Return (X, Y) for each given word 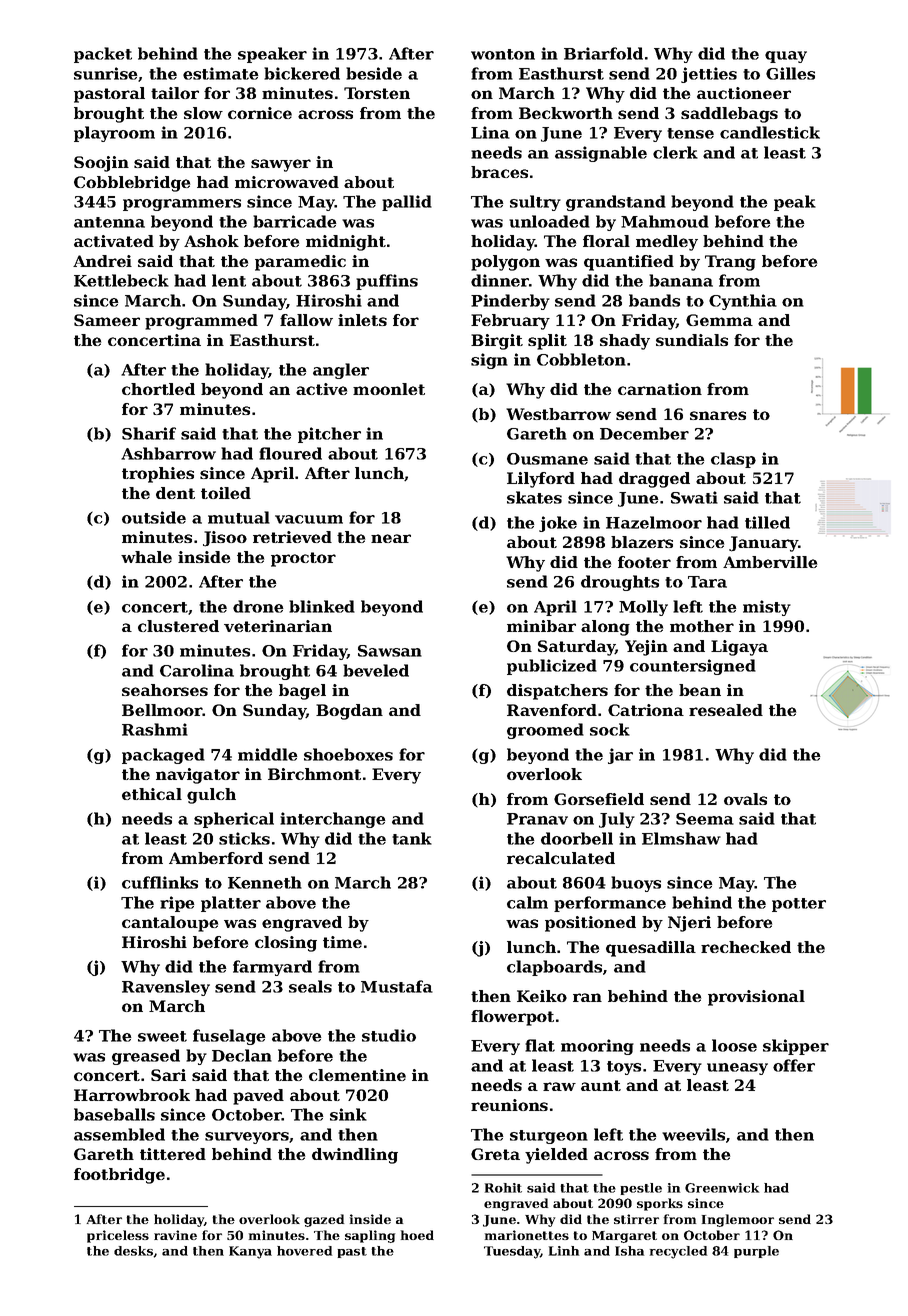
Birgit (497, 342)
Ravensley (166, 988)
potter (799, 905)
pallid (407, 203)
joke (558, 524)
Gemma (719, 320)
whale (146, 557)
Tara (707, 582)
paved (258, 1097)
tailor (175, 93)
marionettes (527, 1235)
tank (412, 838)
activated (114, 241)
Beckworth (566, 113)
